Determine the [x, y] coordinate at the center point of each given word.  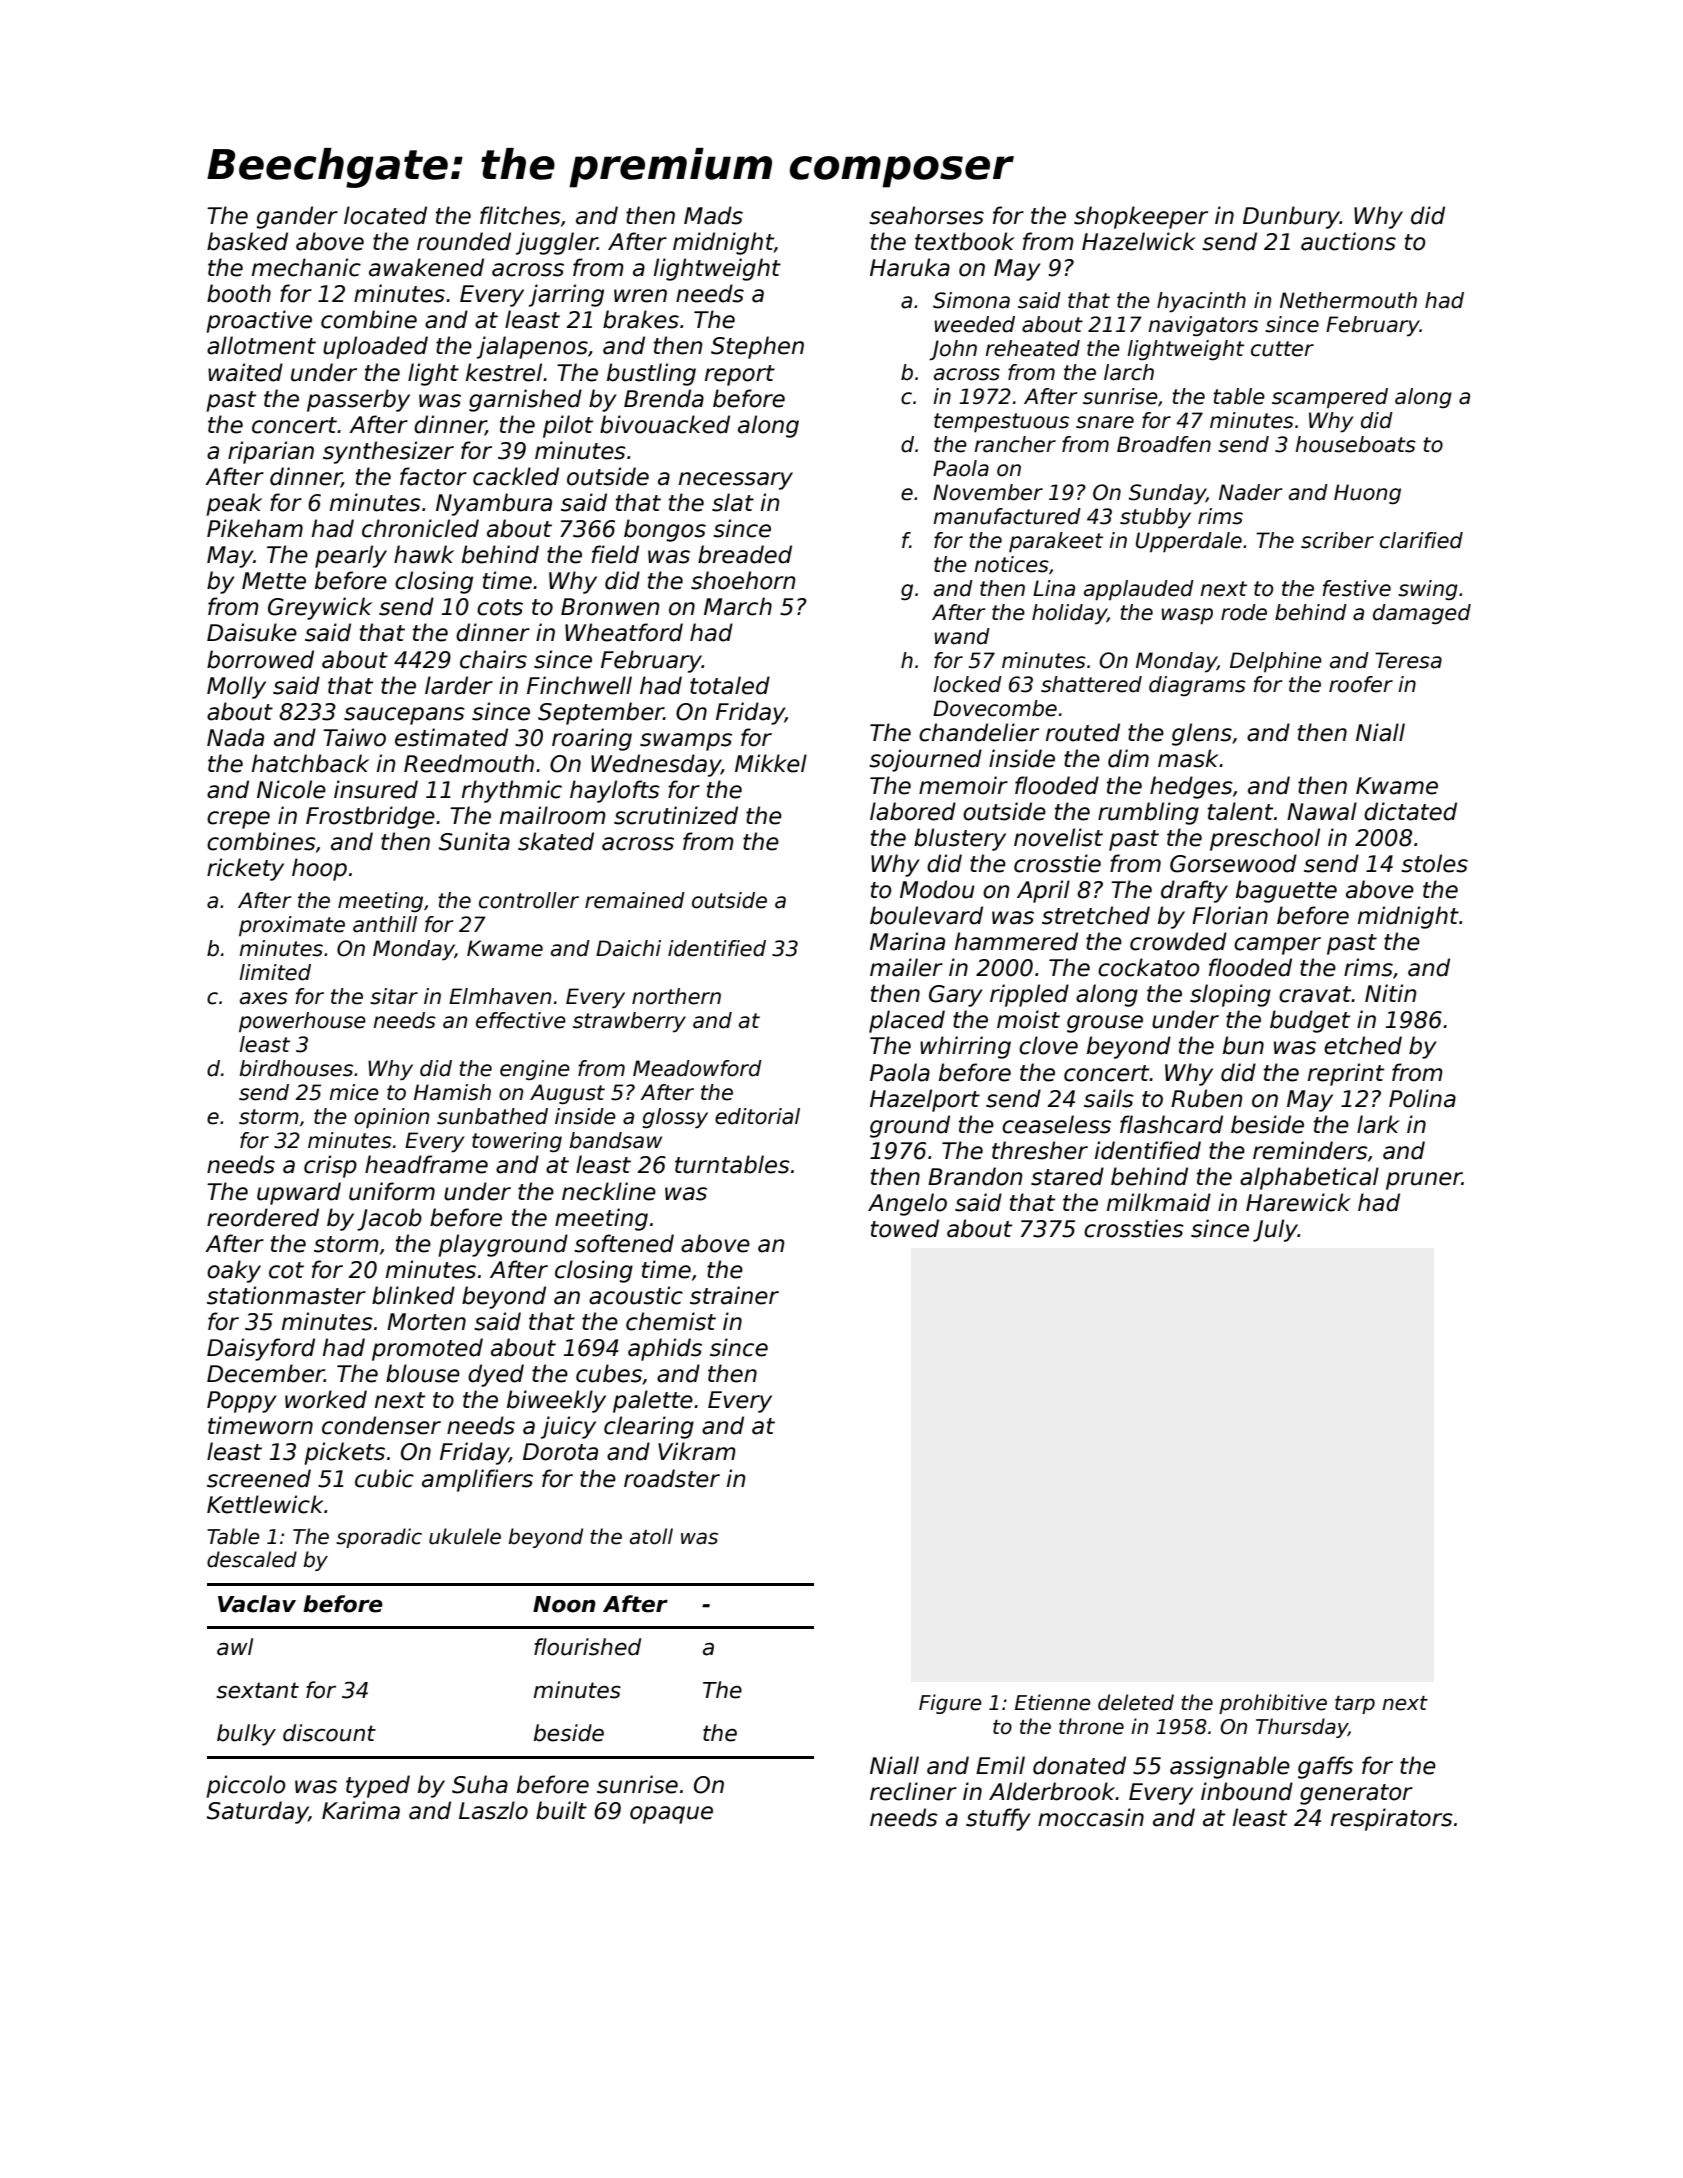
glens [1202, 734]
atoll [651, 1536]
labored [913, 811]
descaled [252, 1559]
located [385, 215]
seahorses [926, 215]
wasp [1187, 616]
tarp [1355, 1705]
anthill [385, 924]
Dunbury [1291, 217]
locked [967, 684]
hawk [424, 554]
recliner [913, 1791]
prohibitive [1273, 1704]
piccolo [246, 1786]
